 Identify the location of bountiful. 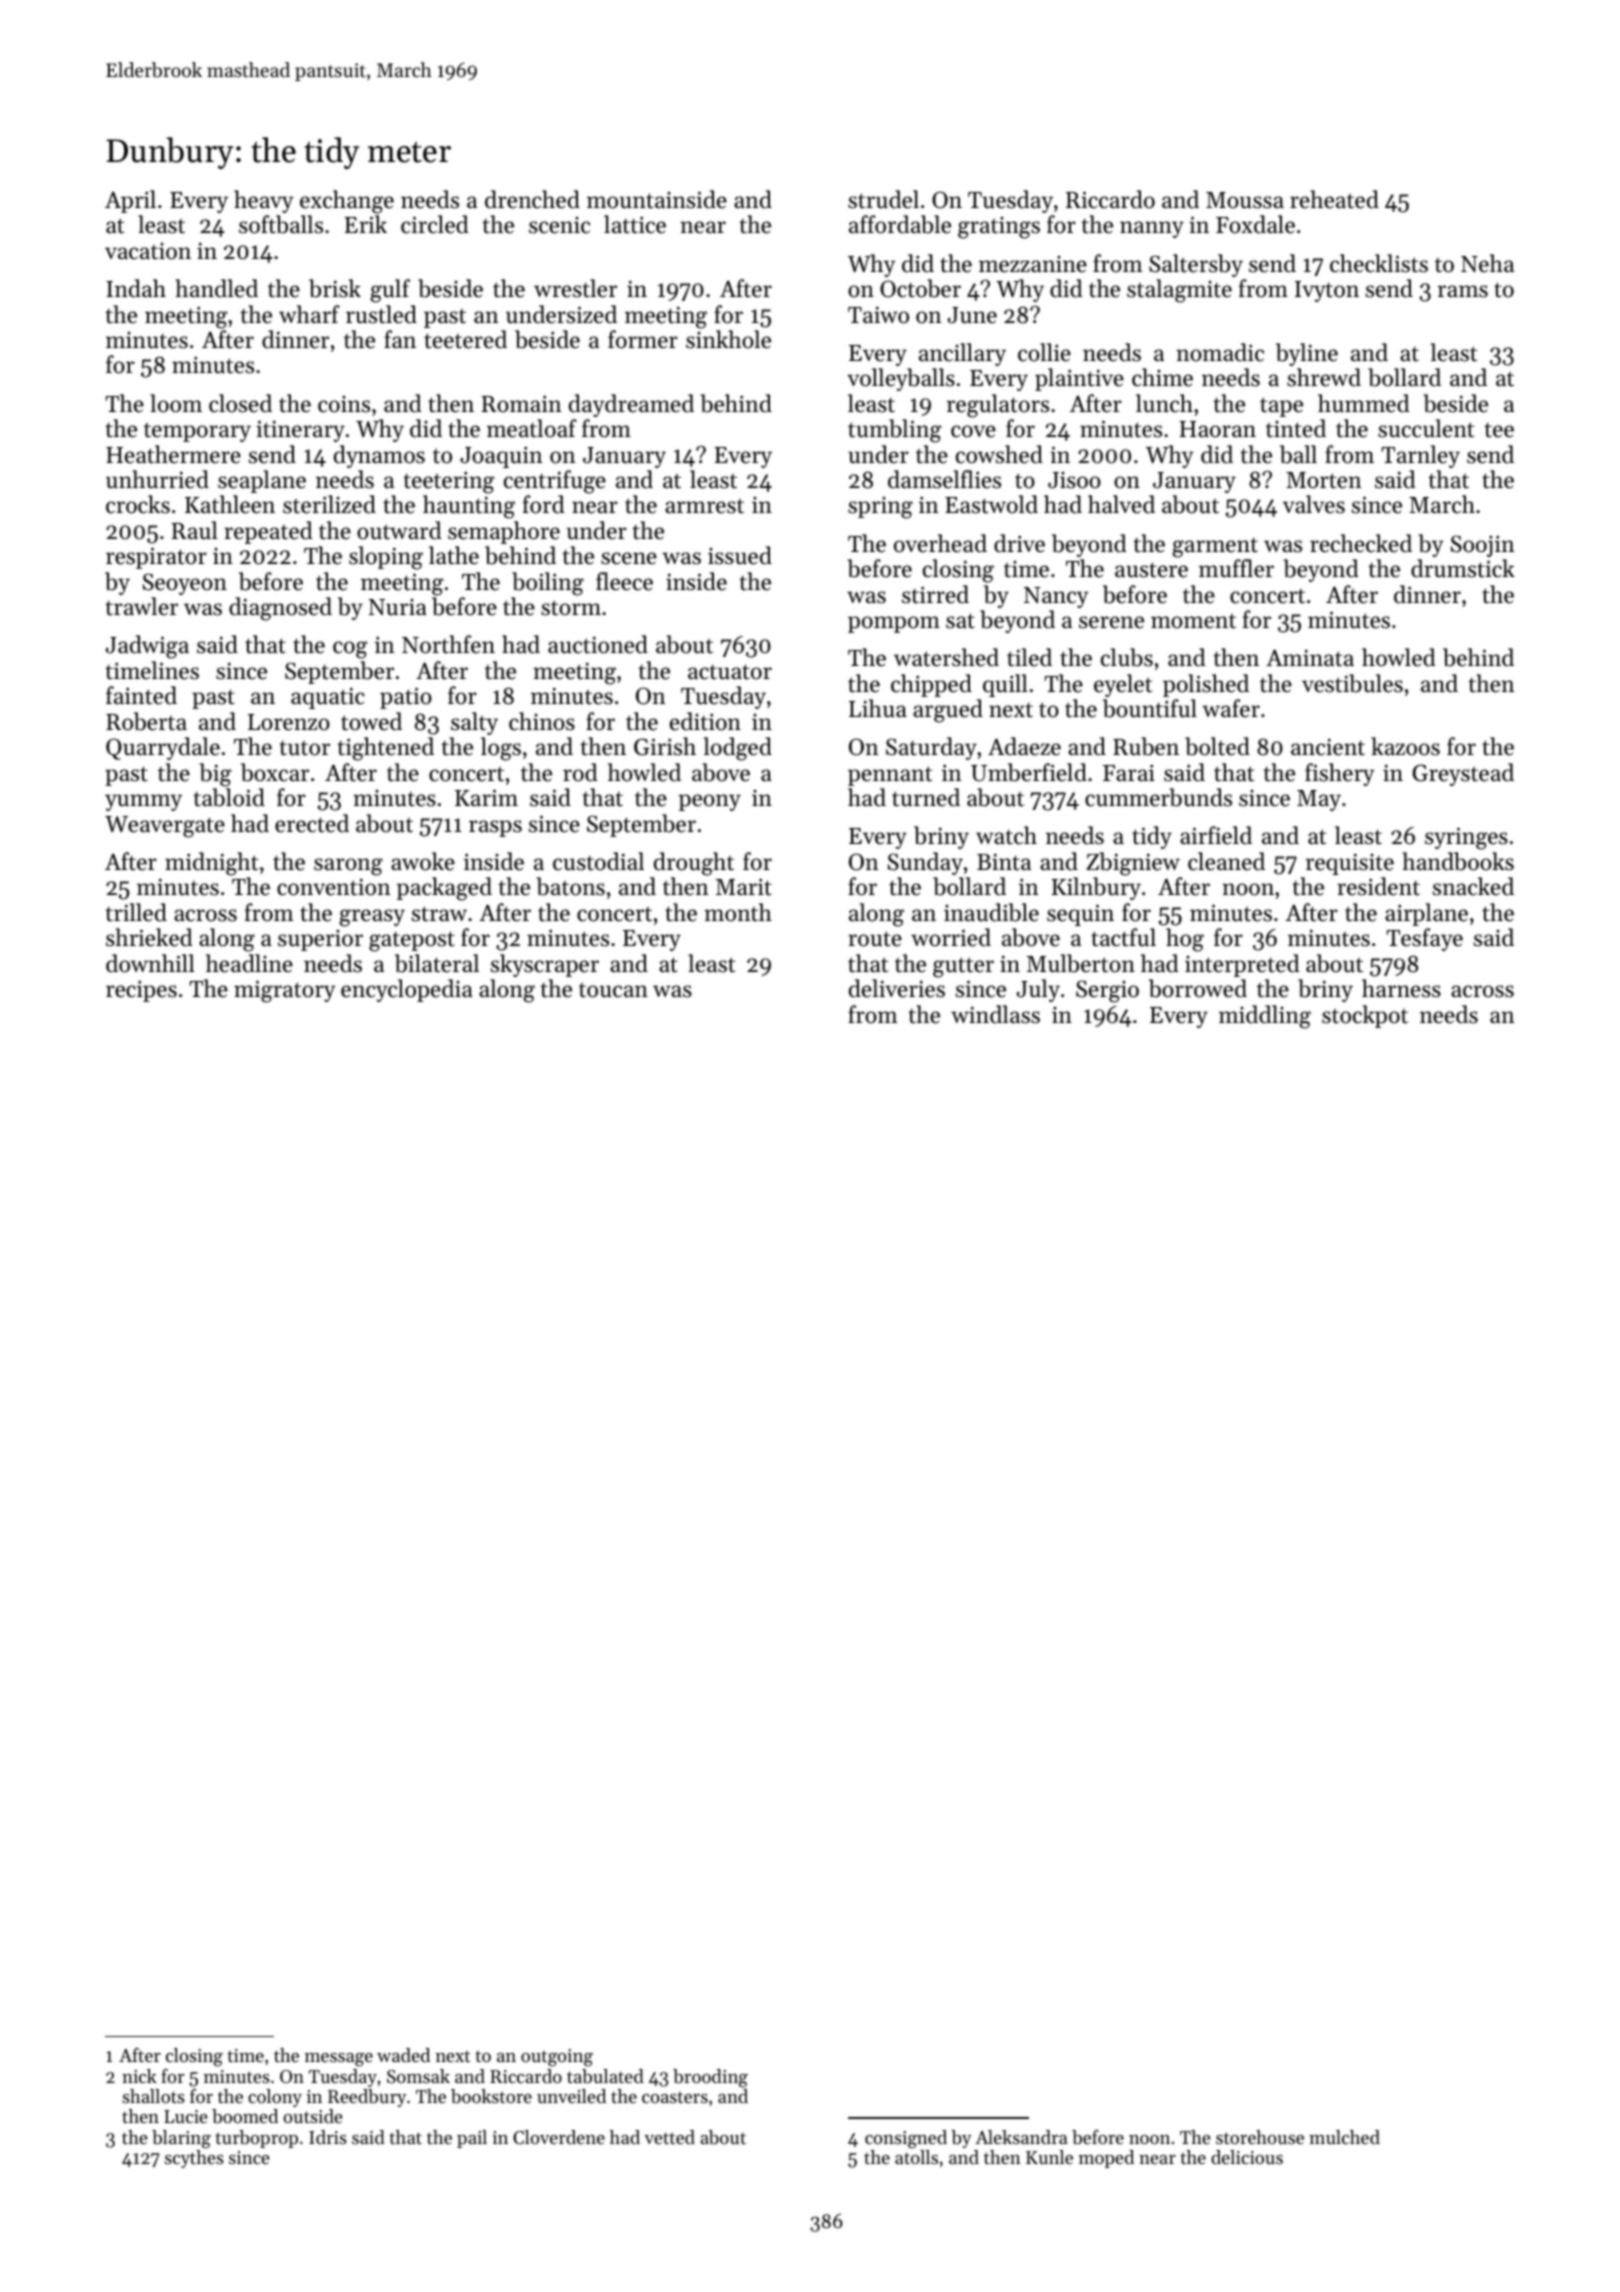
(1150, 708).
